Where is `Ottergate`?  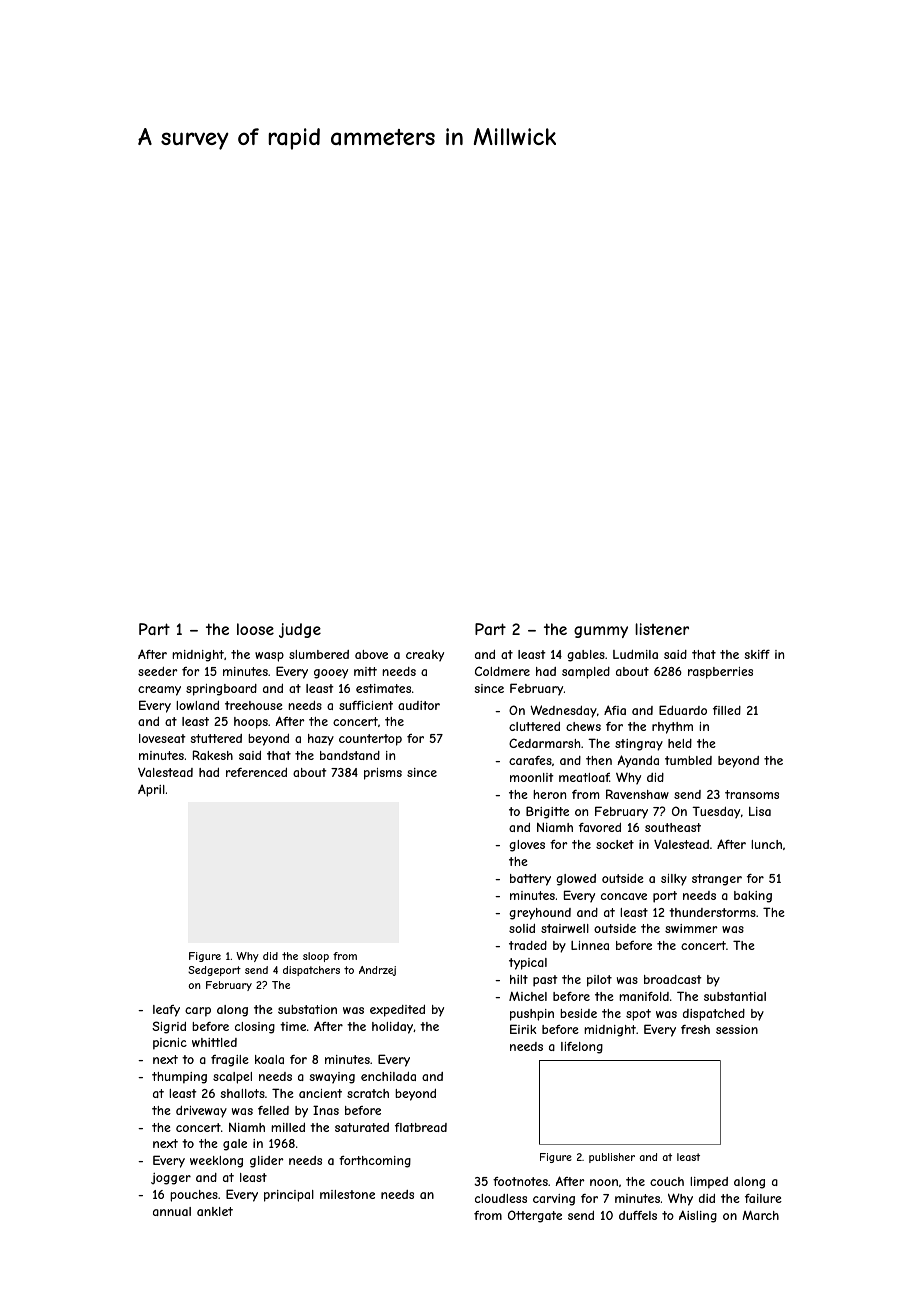 Ottergate is located at coordinates (535, 1216).
